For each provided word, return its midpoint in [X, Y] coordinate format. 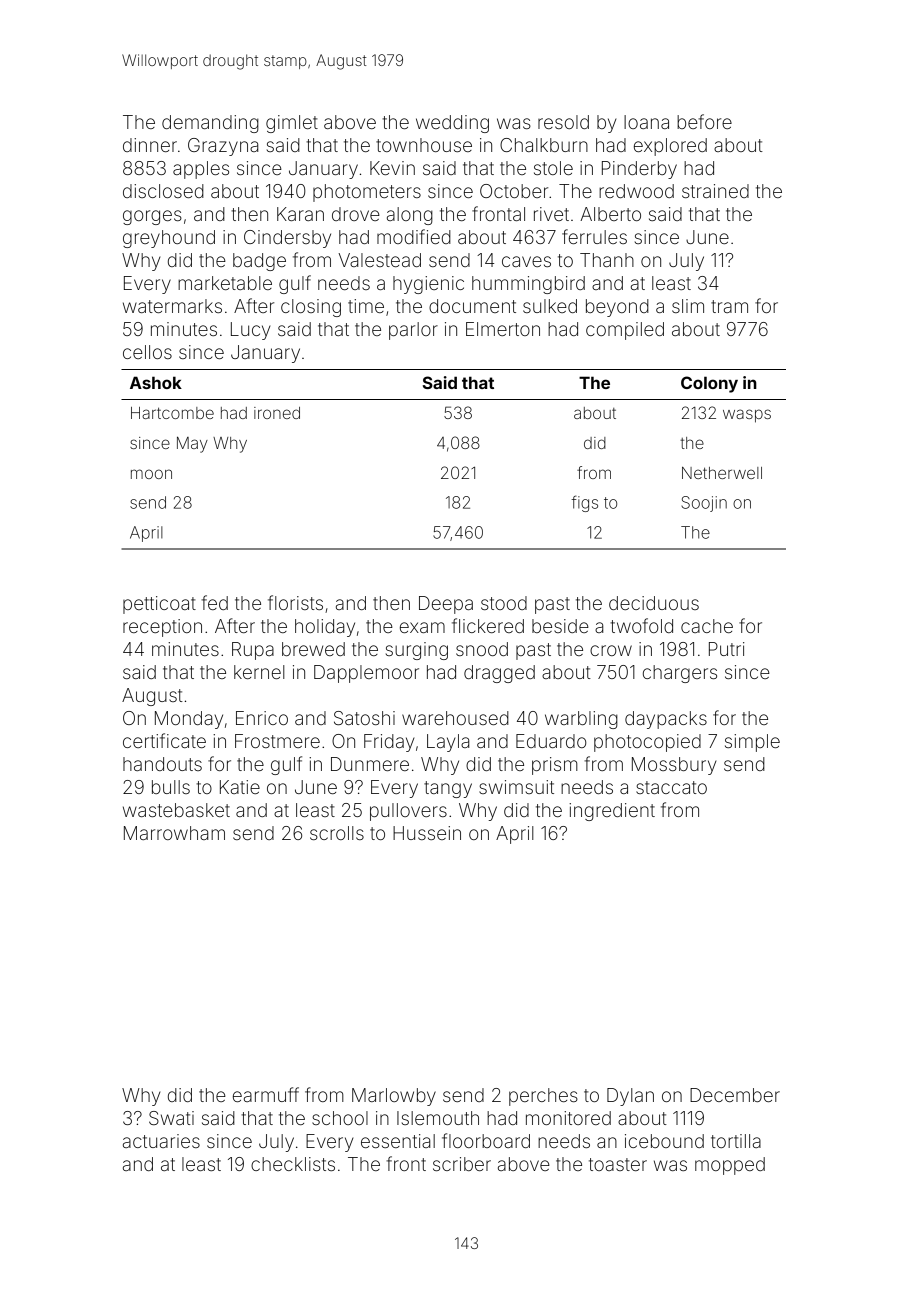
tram [729, 306]
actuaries [161, 1141]
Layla [448, 743]
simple [752, 743]
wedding [452, 124]
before [704, 121]
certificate [164, 740]
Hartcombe [172, 413]
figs [584, 503]
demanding [210, 124]
